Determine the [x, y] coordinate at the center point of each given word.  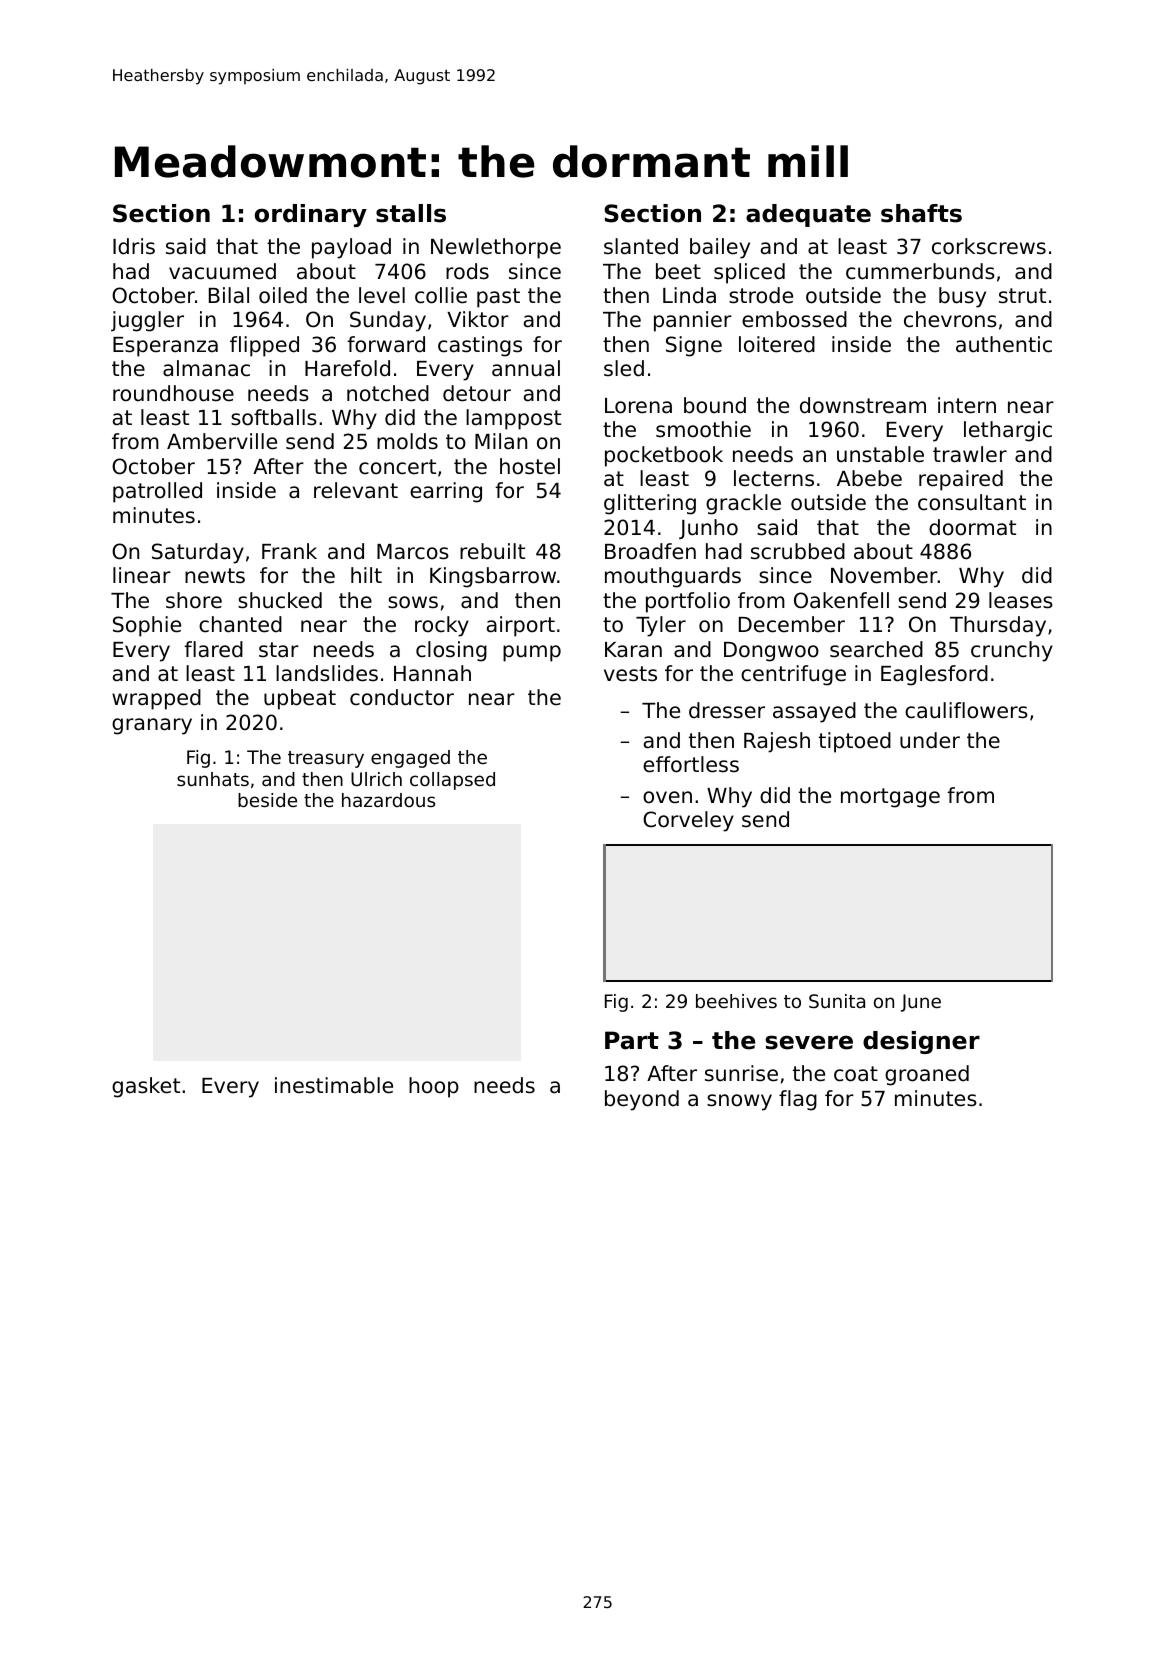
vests [630, 674]
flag [798, 1100]
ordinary [311, 215]
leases [1021, 600]
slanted [641, 246]
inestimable [334, 1085]
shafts [921, 213]
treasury [326, 759]
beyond [642, 1100]
